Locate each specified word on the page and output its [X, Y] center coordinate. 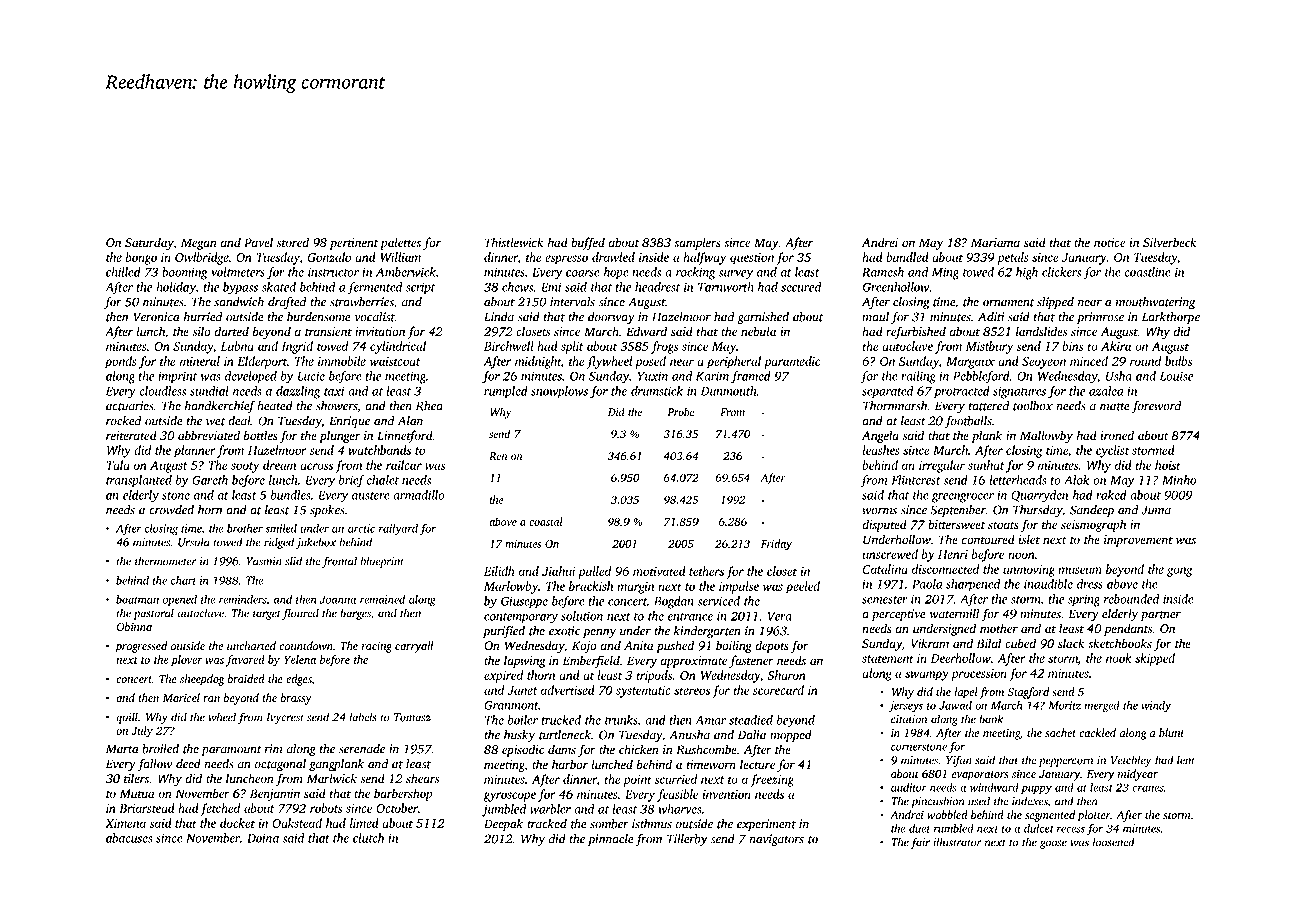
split [572, 347]
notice [1109, 243]
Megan [199, 244]
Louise [1176, 376]
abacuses [129, 838]
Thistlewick [514, 242]
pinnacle [611, 840]
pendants [1128, 629]
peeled [803, 587]
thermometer [166, 561]
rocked [123, 421]
